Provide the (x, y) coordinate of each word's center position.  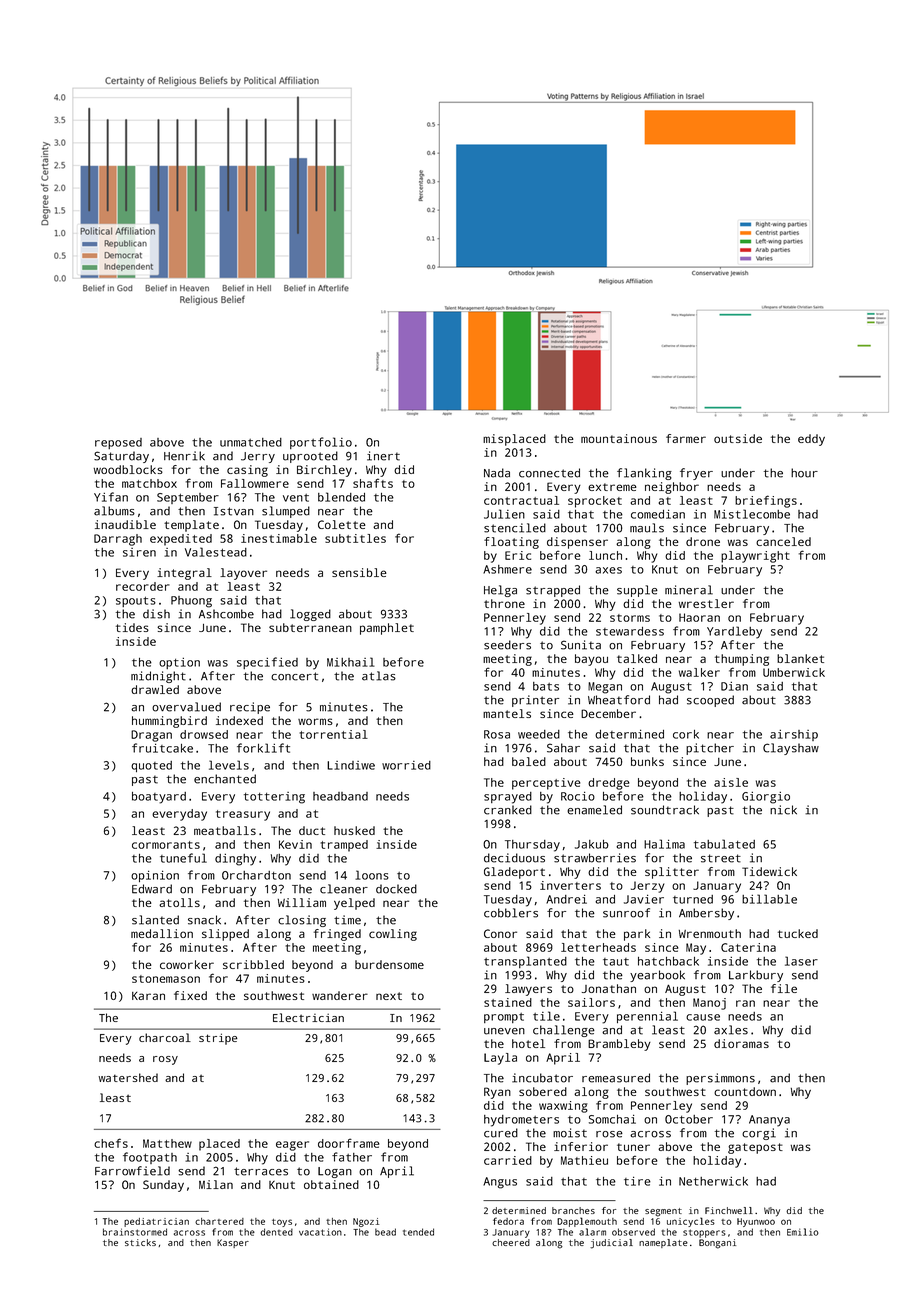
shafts (373, 483)
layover (243, 574)
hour (804, 473)
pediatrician (156, 1222)
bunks (647, 761)
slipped (225, 935)
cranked (508, 810)
